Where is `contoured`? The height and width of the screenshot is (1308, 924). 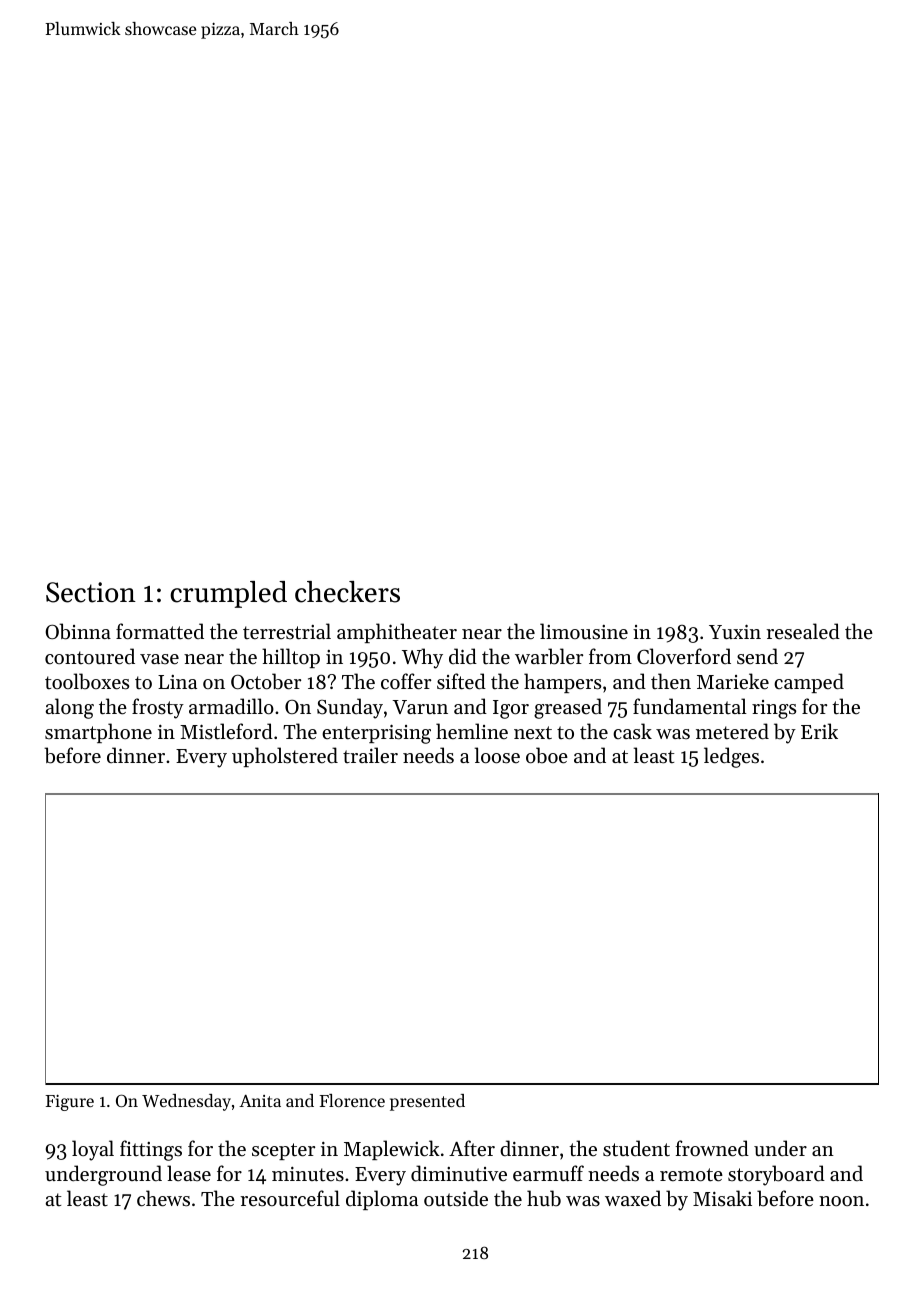
contoured is located at coordinates (90, 656).
